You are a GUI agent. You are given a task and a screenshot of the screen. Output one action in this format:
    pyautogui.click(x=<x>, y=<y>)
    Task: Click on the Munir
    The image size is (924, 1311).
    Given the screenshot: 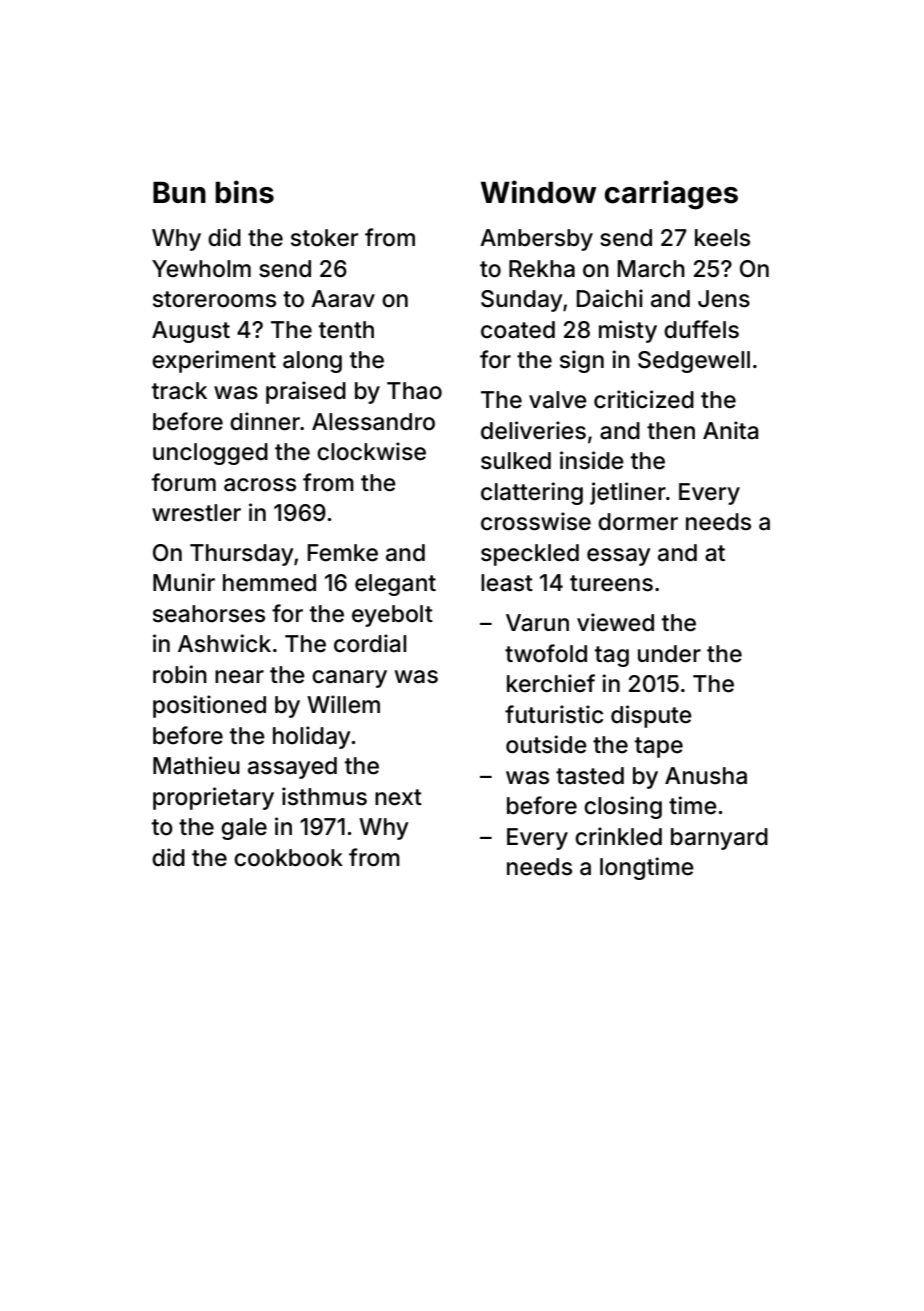 What is the action you would take?
    pyautogui.click(x=184, y=582)
